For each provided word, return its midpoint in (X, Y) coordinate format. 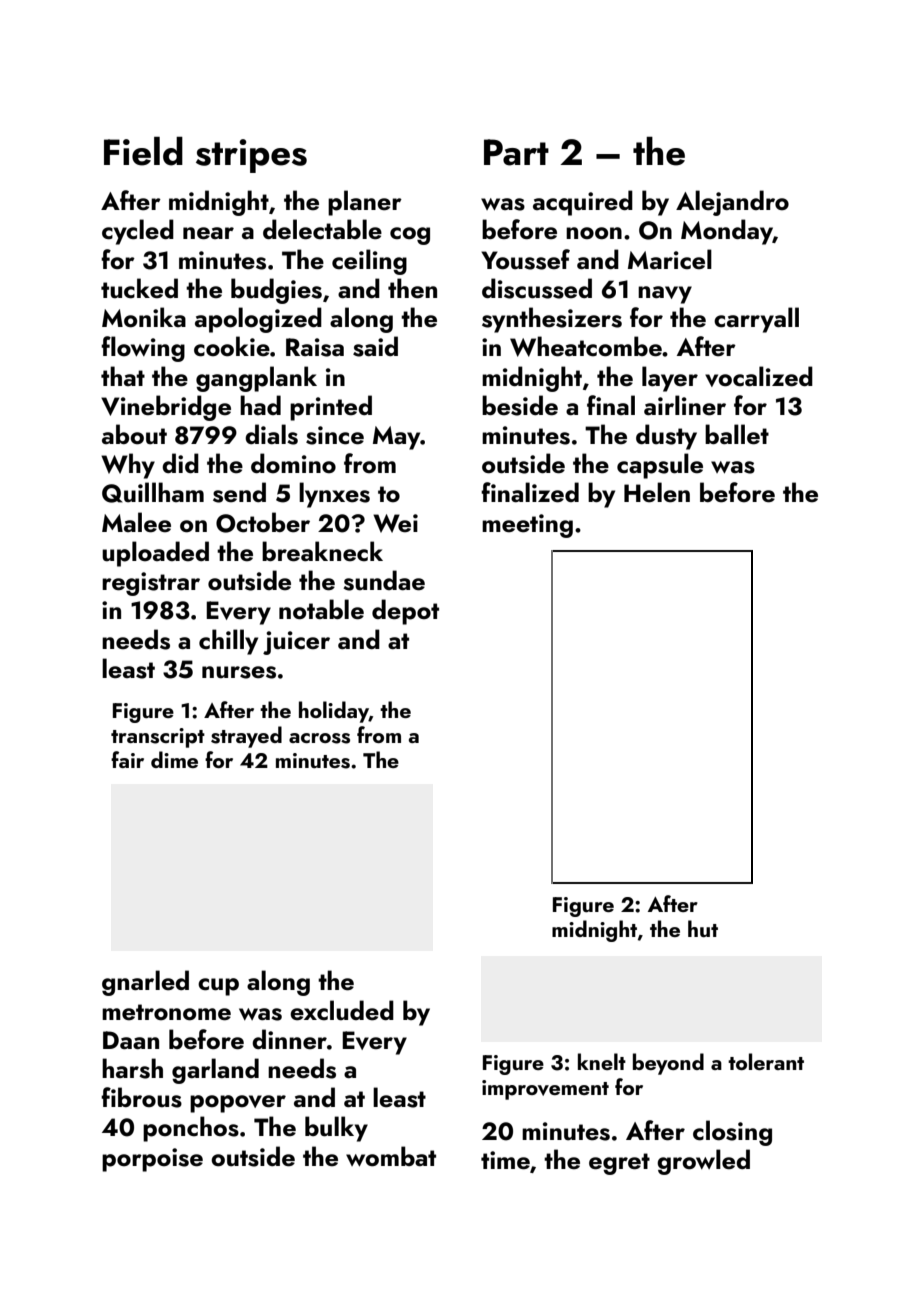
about (134, 434)
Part (516, 152)
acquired (583, 203)
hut (703, 928)
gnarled (145, 983)
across (319, 738)
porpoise (152, 1160)
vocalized (759, 376)
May (397, 438)
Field (143, 151)
